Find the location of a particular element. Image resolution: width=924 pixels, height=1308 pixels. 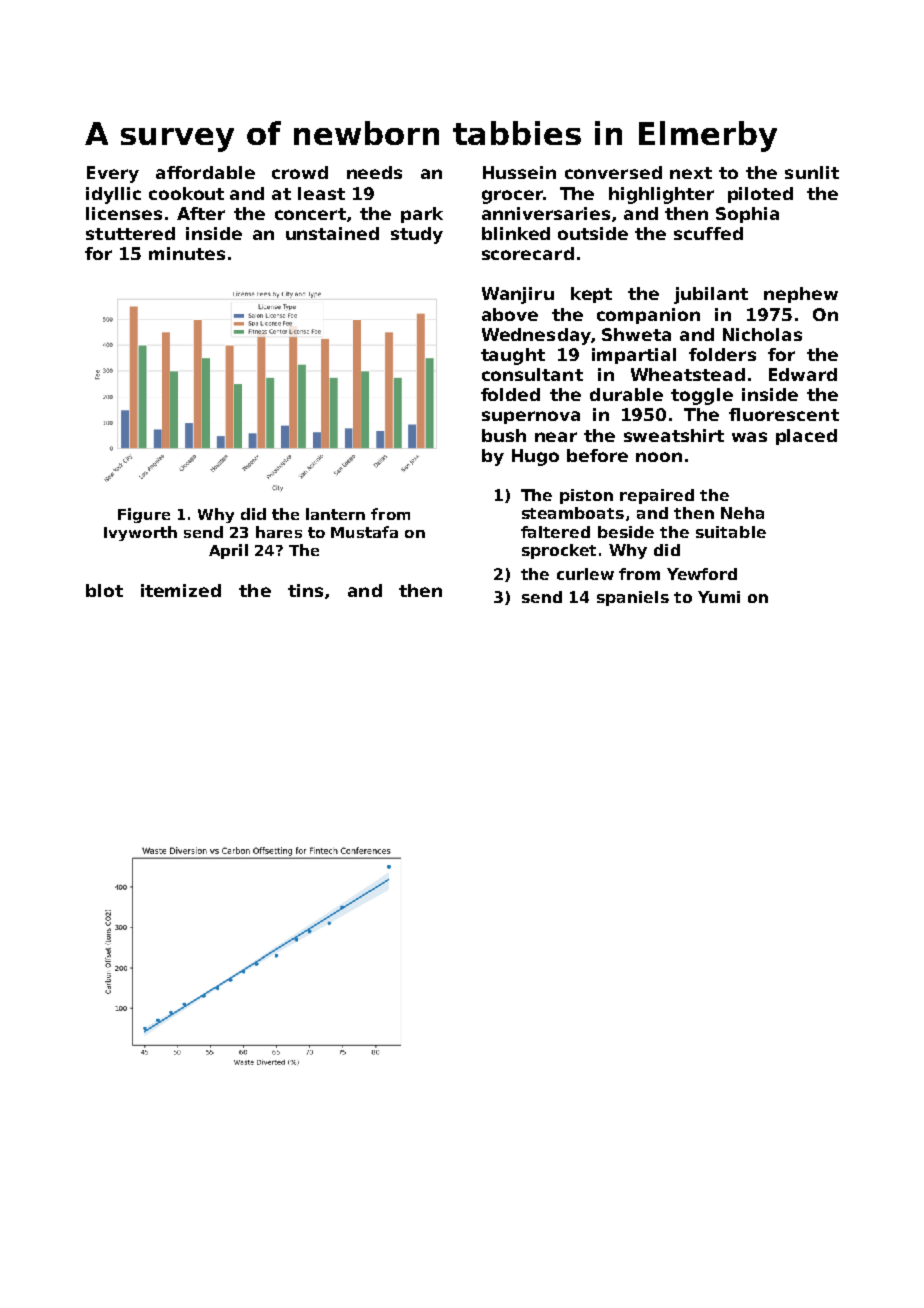

bush is located at coordinates (504, 435).
